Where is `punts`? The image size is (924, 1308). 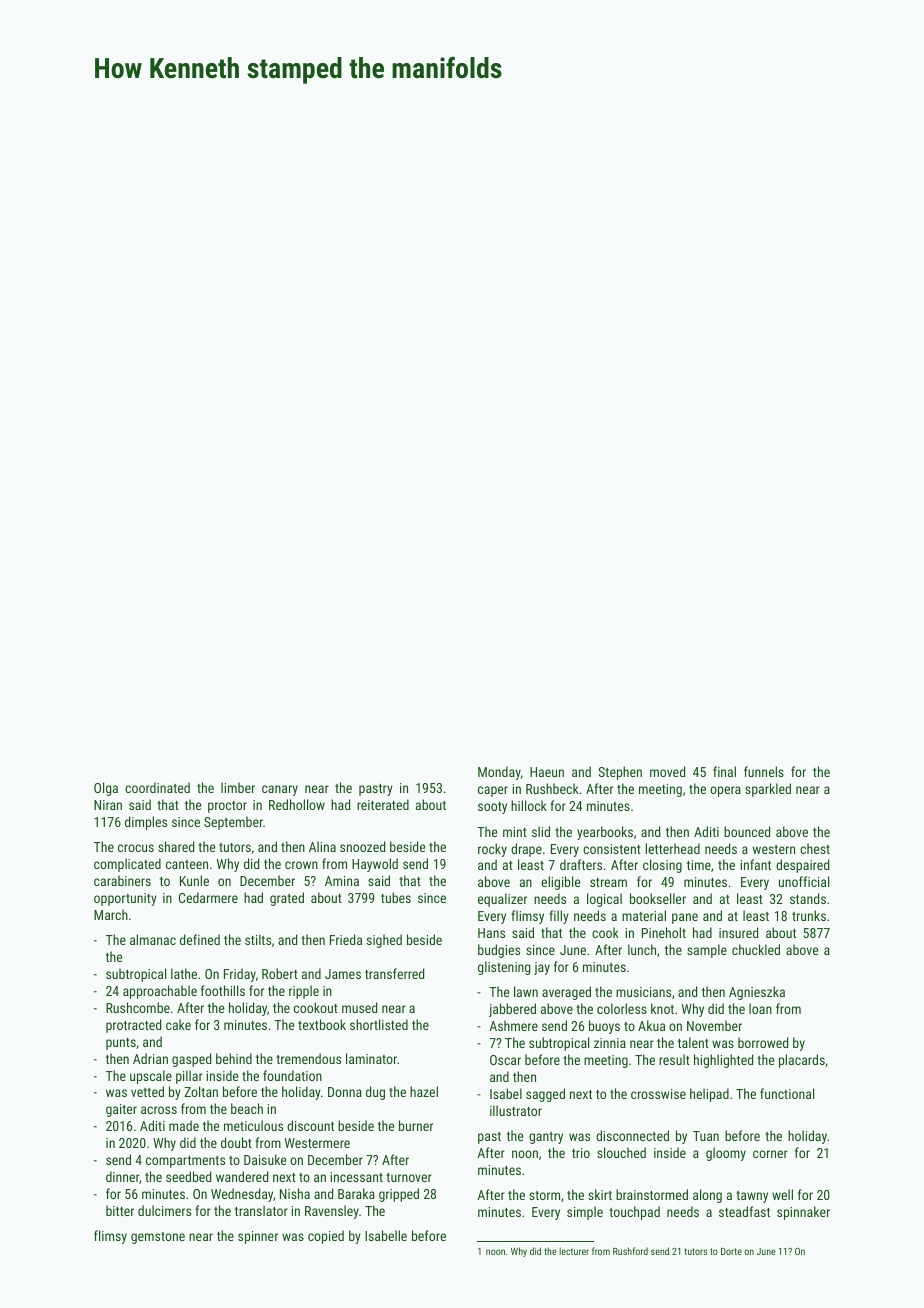 punts is located at coordinates (121, 1044).
